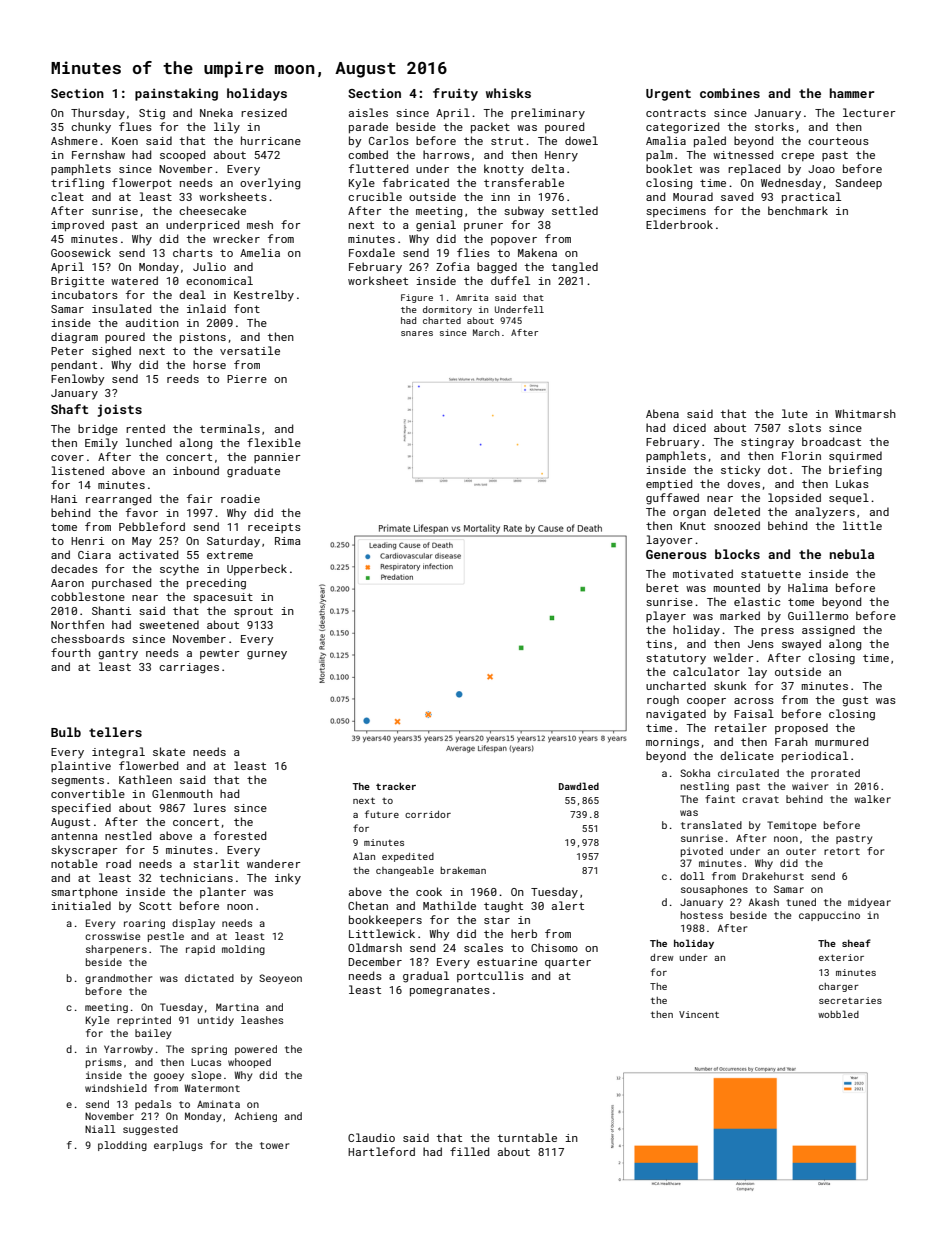  What do you see at coordinates (527, 1137) in the screenshot?
I see `turntable` at bounding box center [527, 1137].
